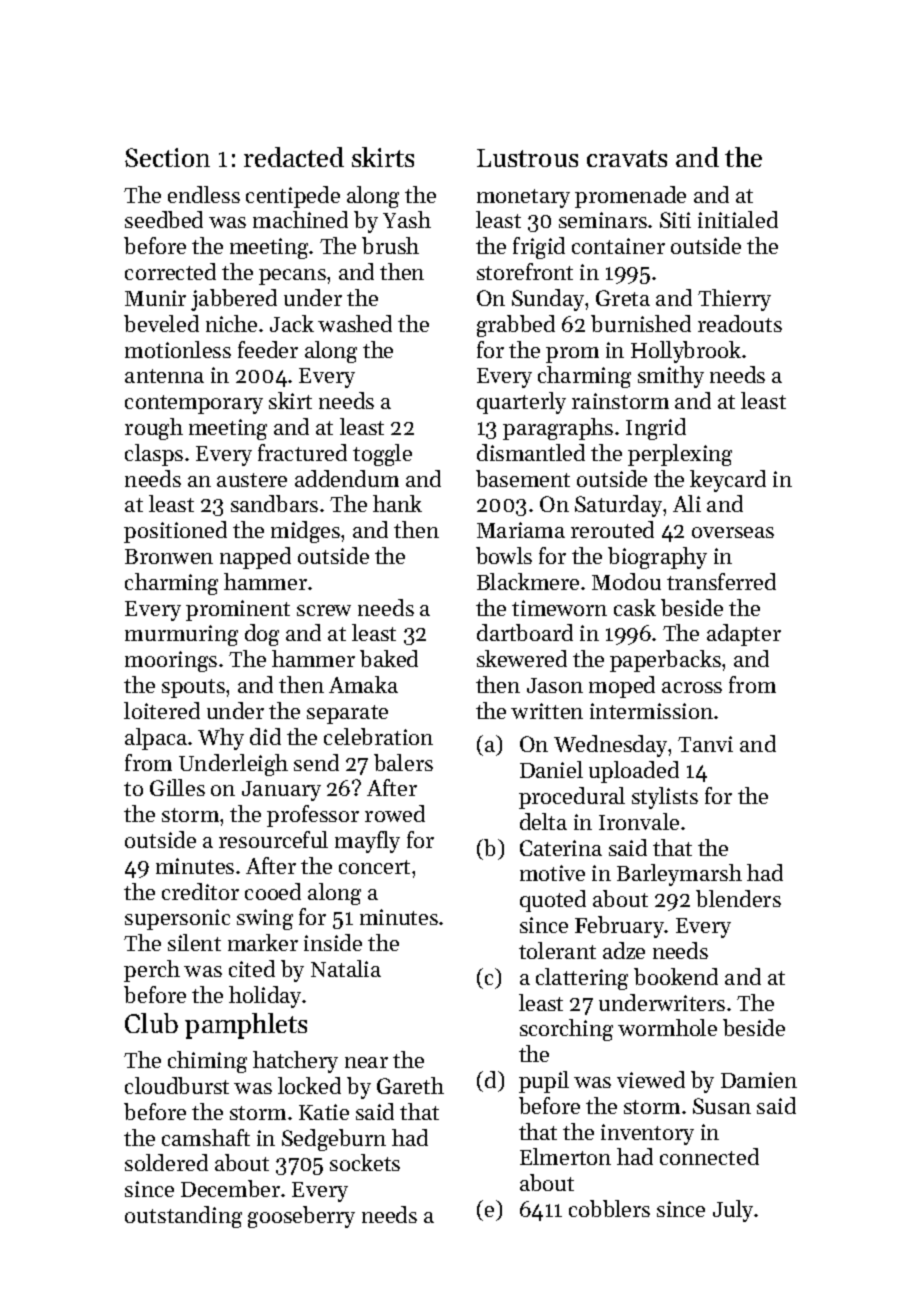 Image resolution: width=924 pixels, height=1314 pixels. I want to click on Bronwen, so click(169, 556).
